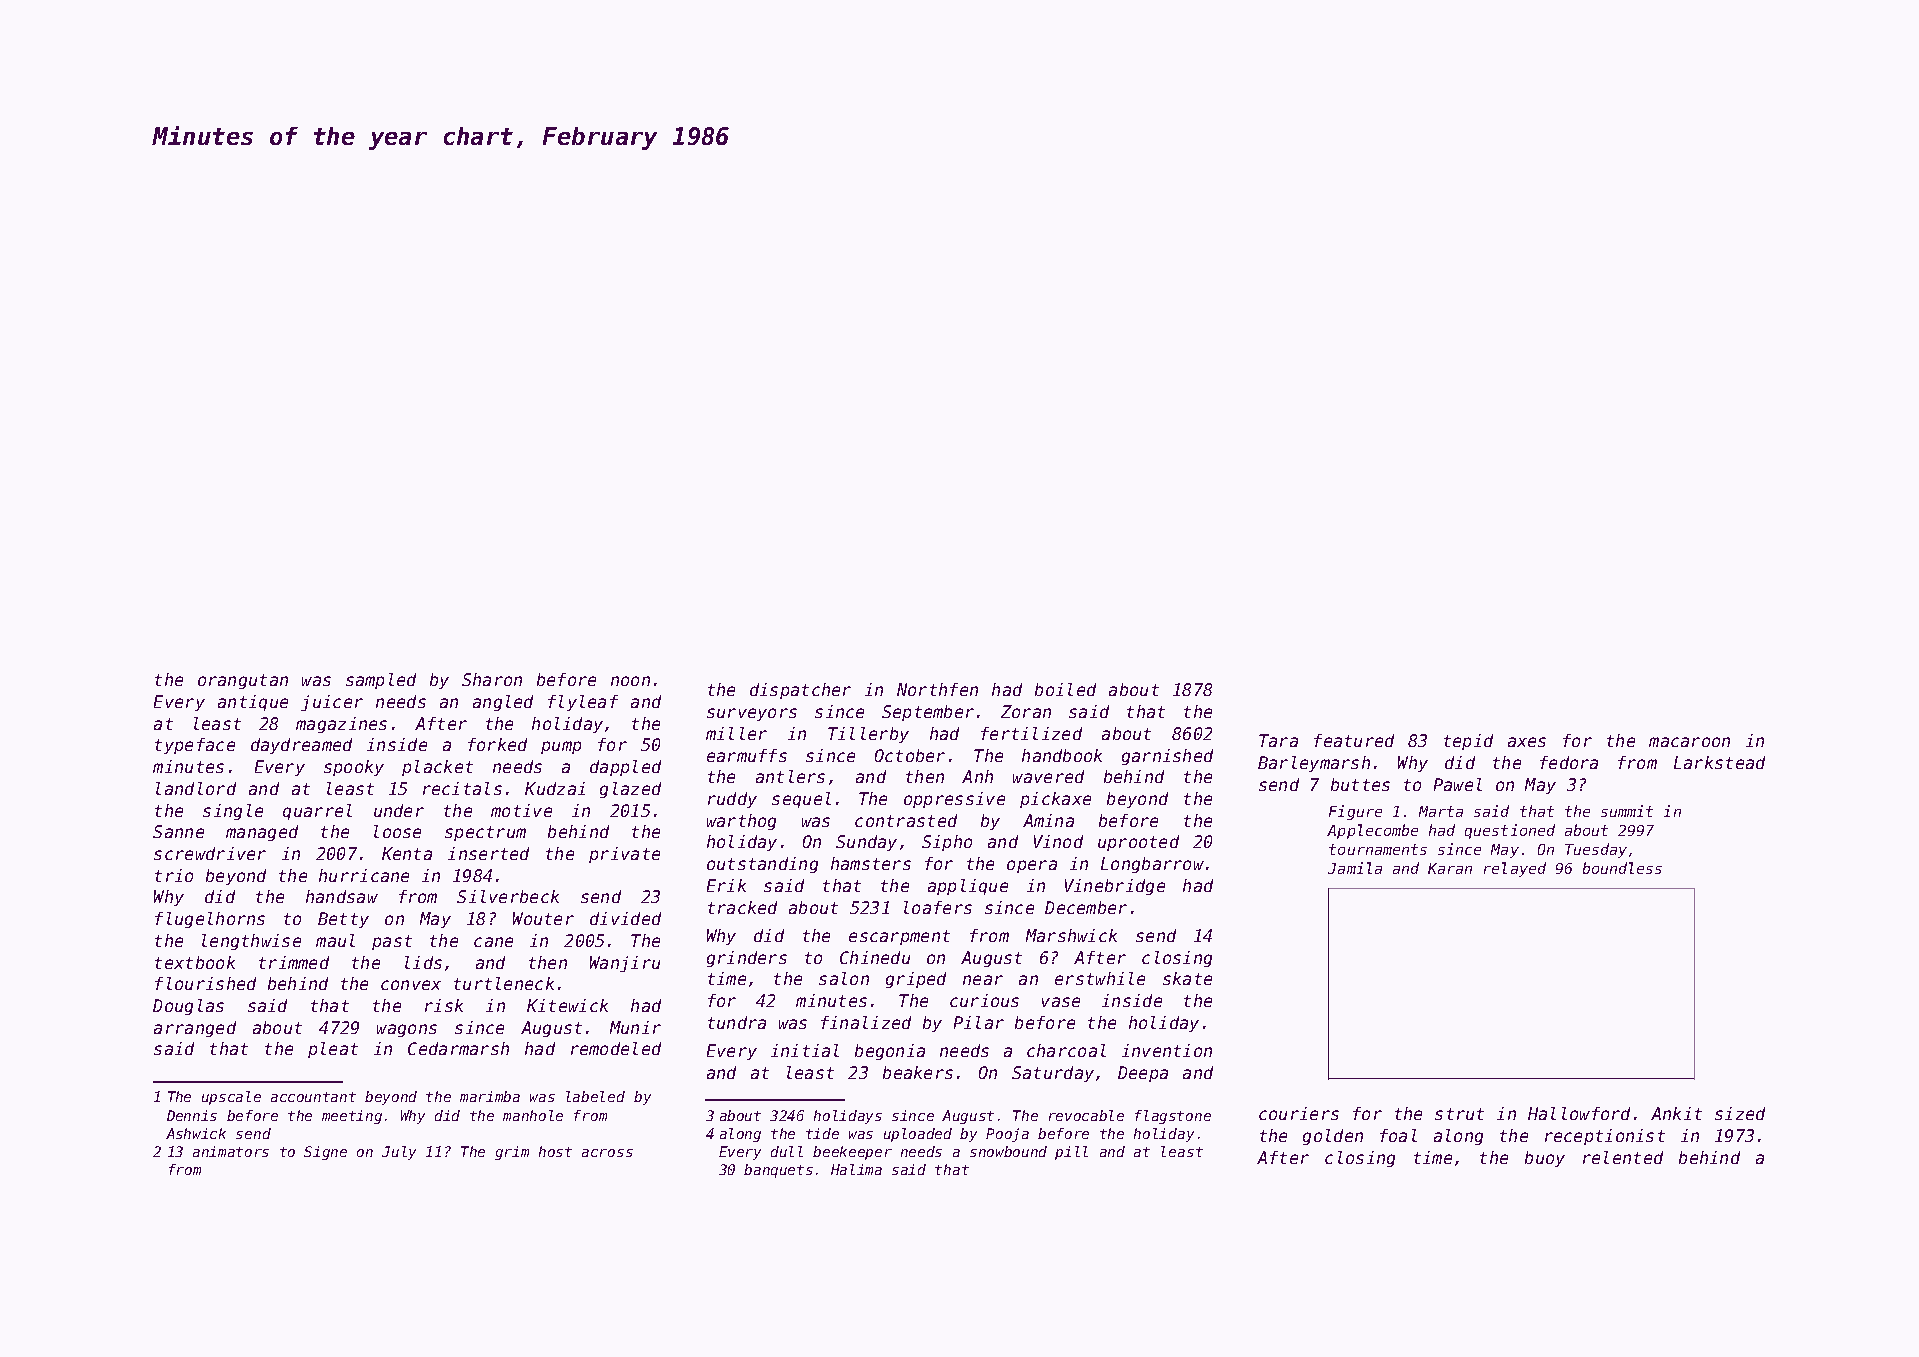 This screenshot has height=1357, width=1919. What do you see at coordinates (1622, 868) in the screenshot?
I see `boundless` at bounding box center [1622, 868].
